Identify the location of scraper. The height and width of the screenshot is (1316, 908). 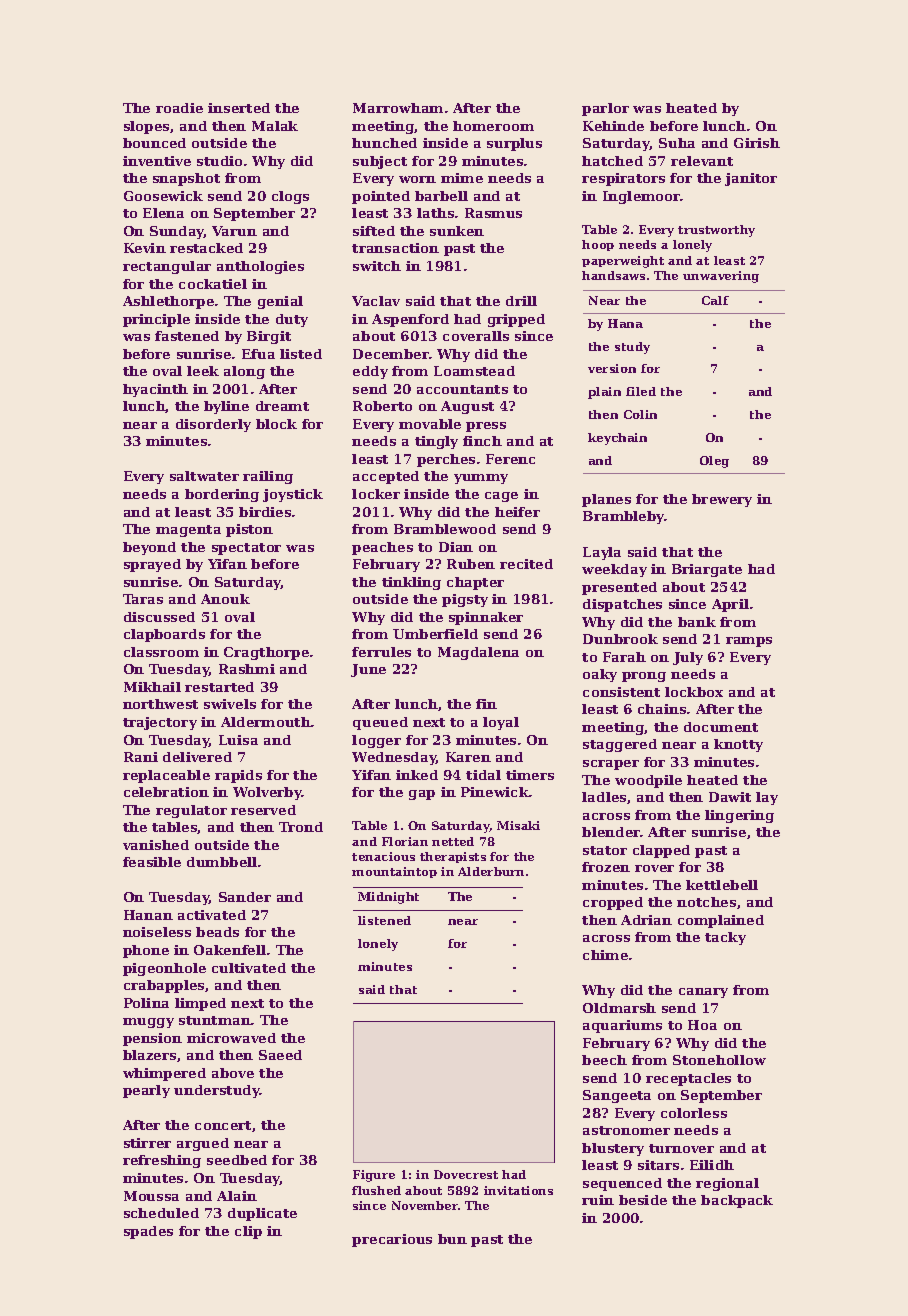
(611, 765).
